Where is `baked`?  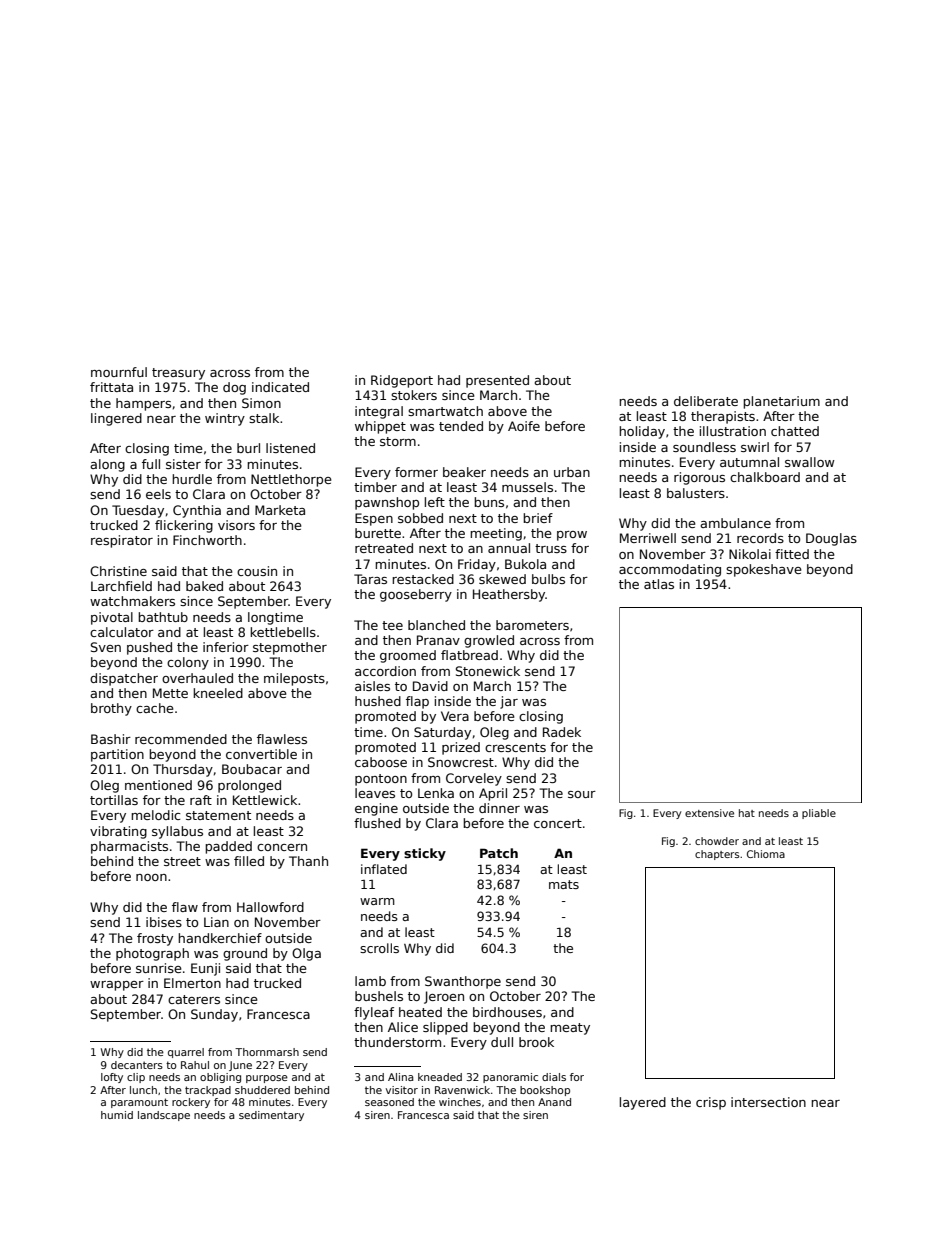
baked is located at coordinates (204, 586).
